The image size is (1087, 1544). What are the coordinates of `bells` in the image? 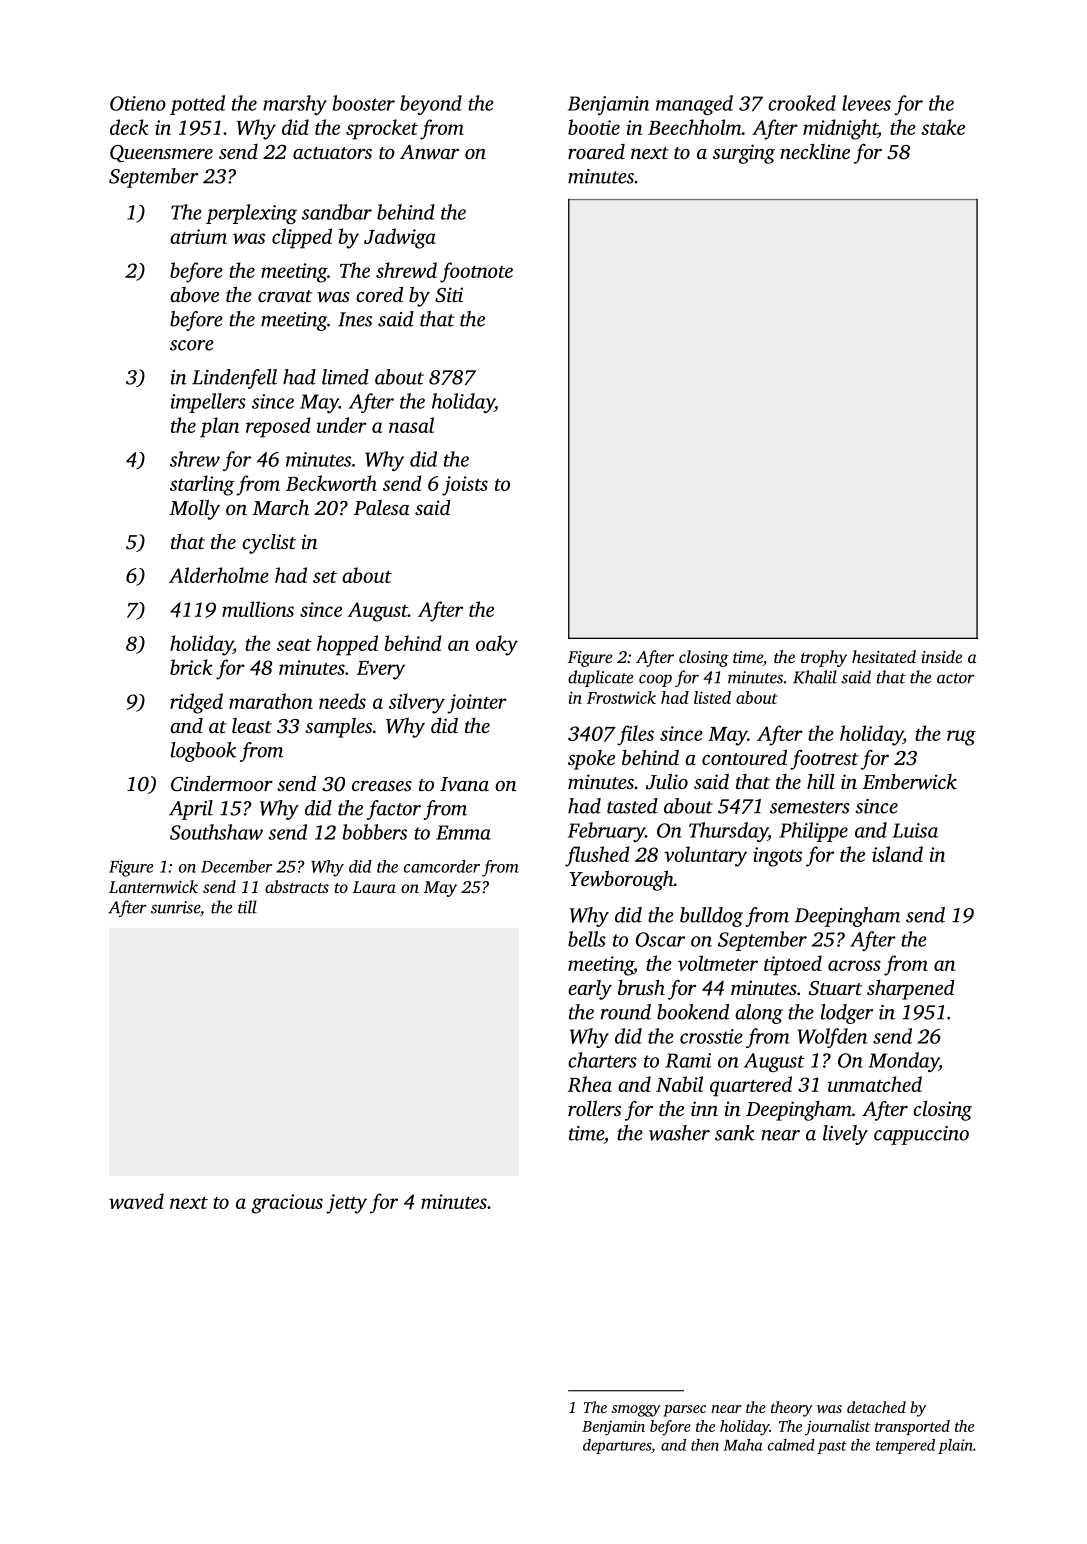 It's located at (587, 939).
